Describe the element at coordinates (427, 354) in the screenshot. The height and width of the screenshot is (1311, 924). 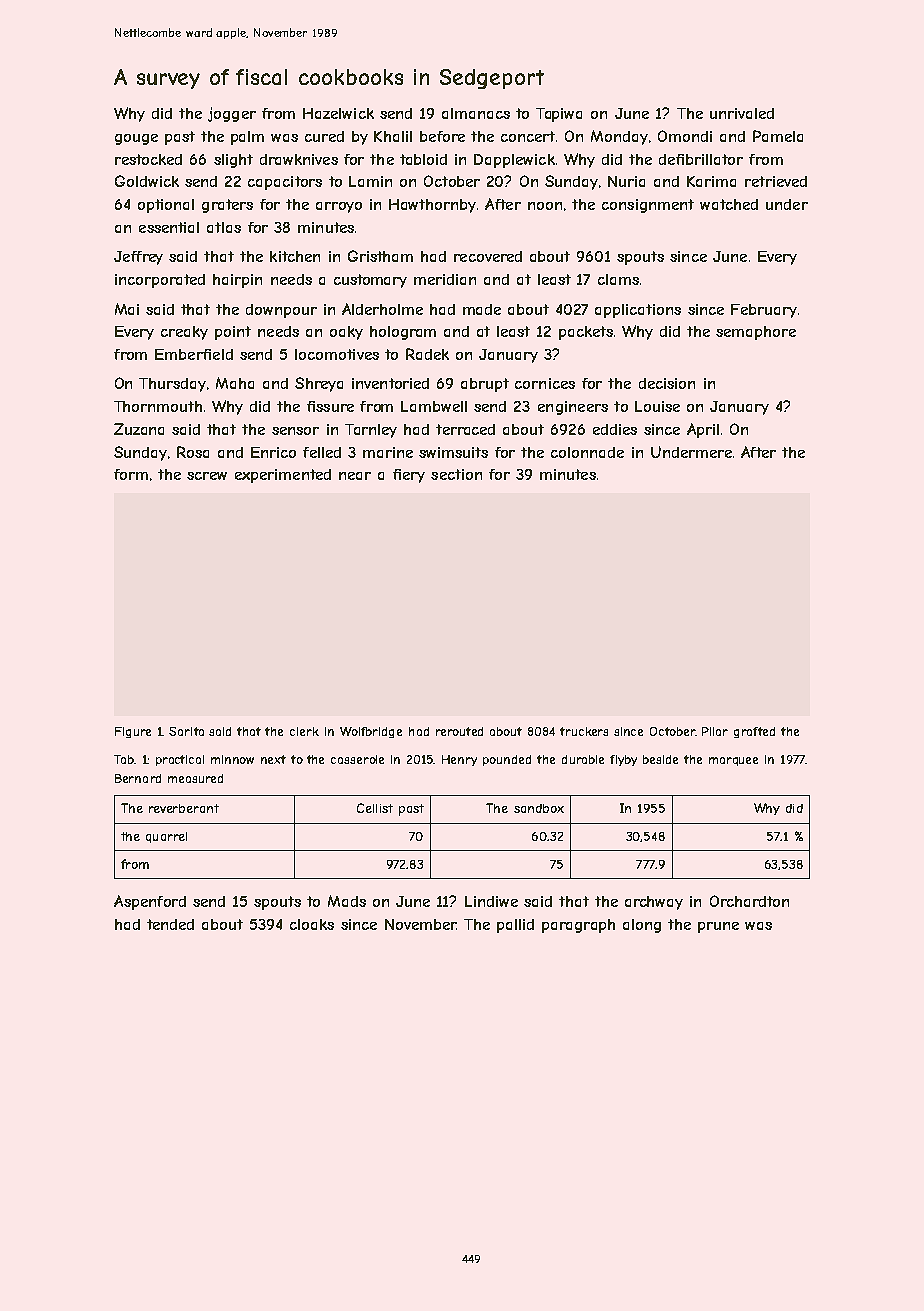
I see `Radek` at that location.
